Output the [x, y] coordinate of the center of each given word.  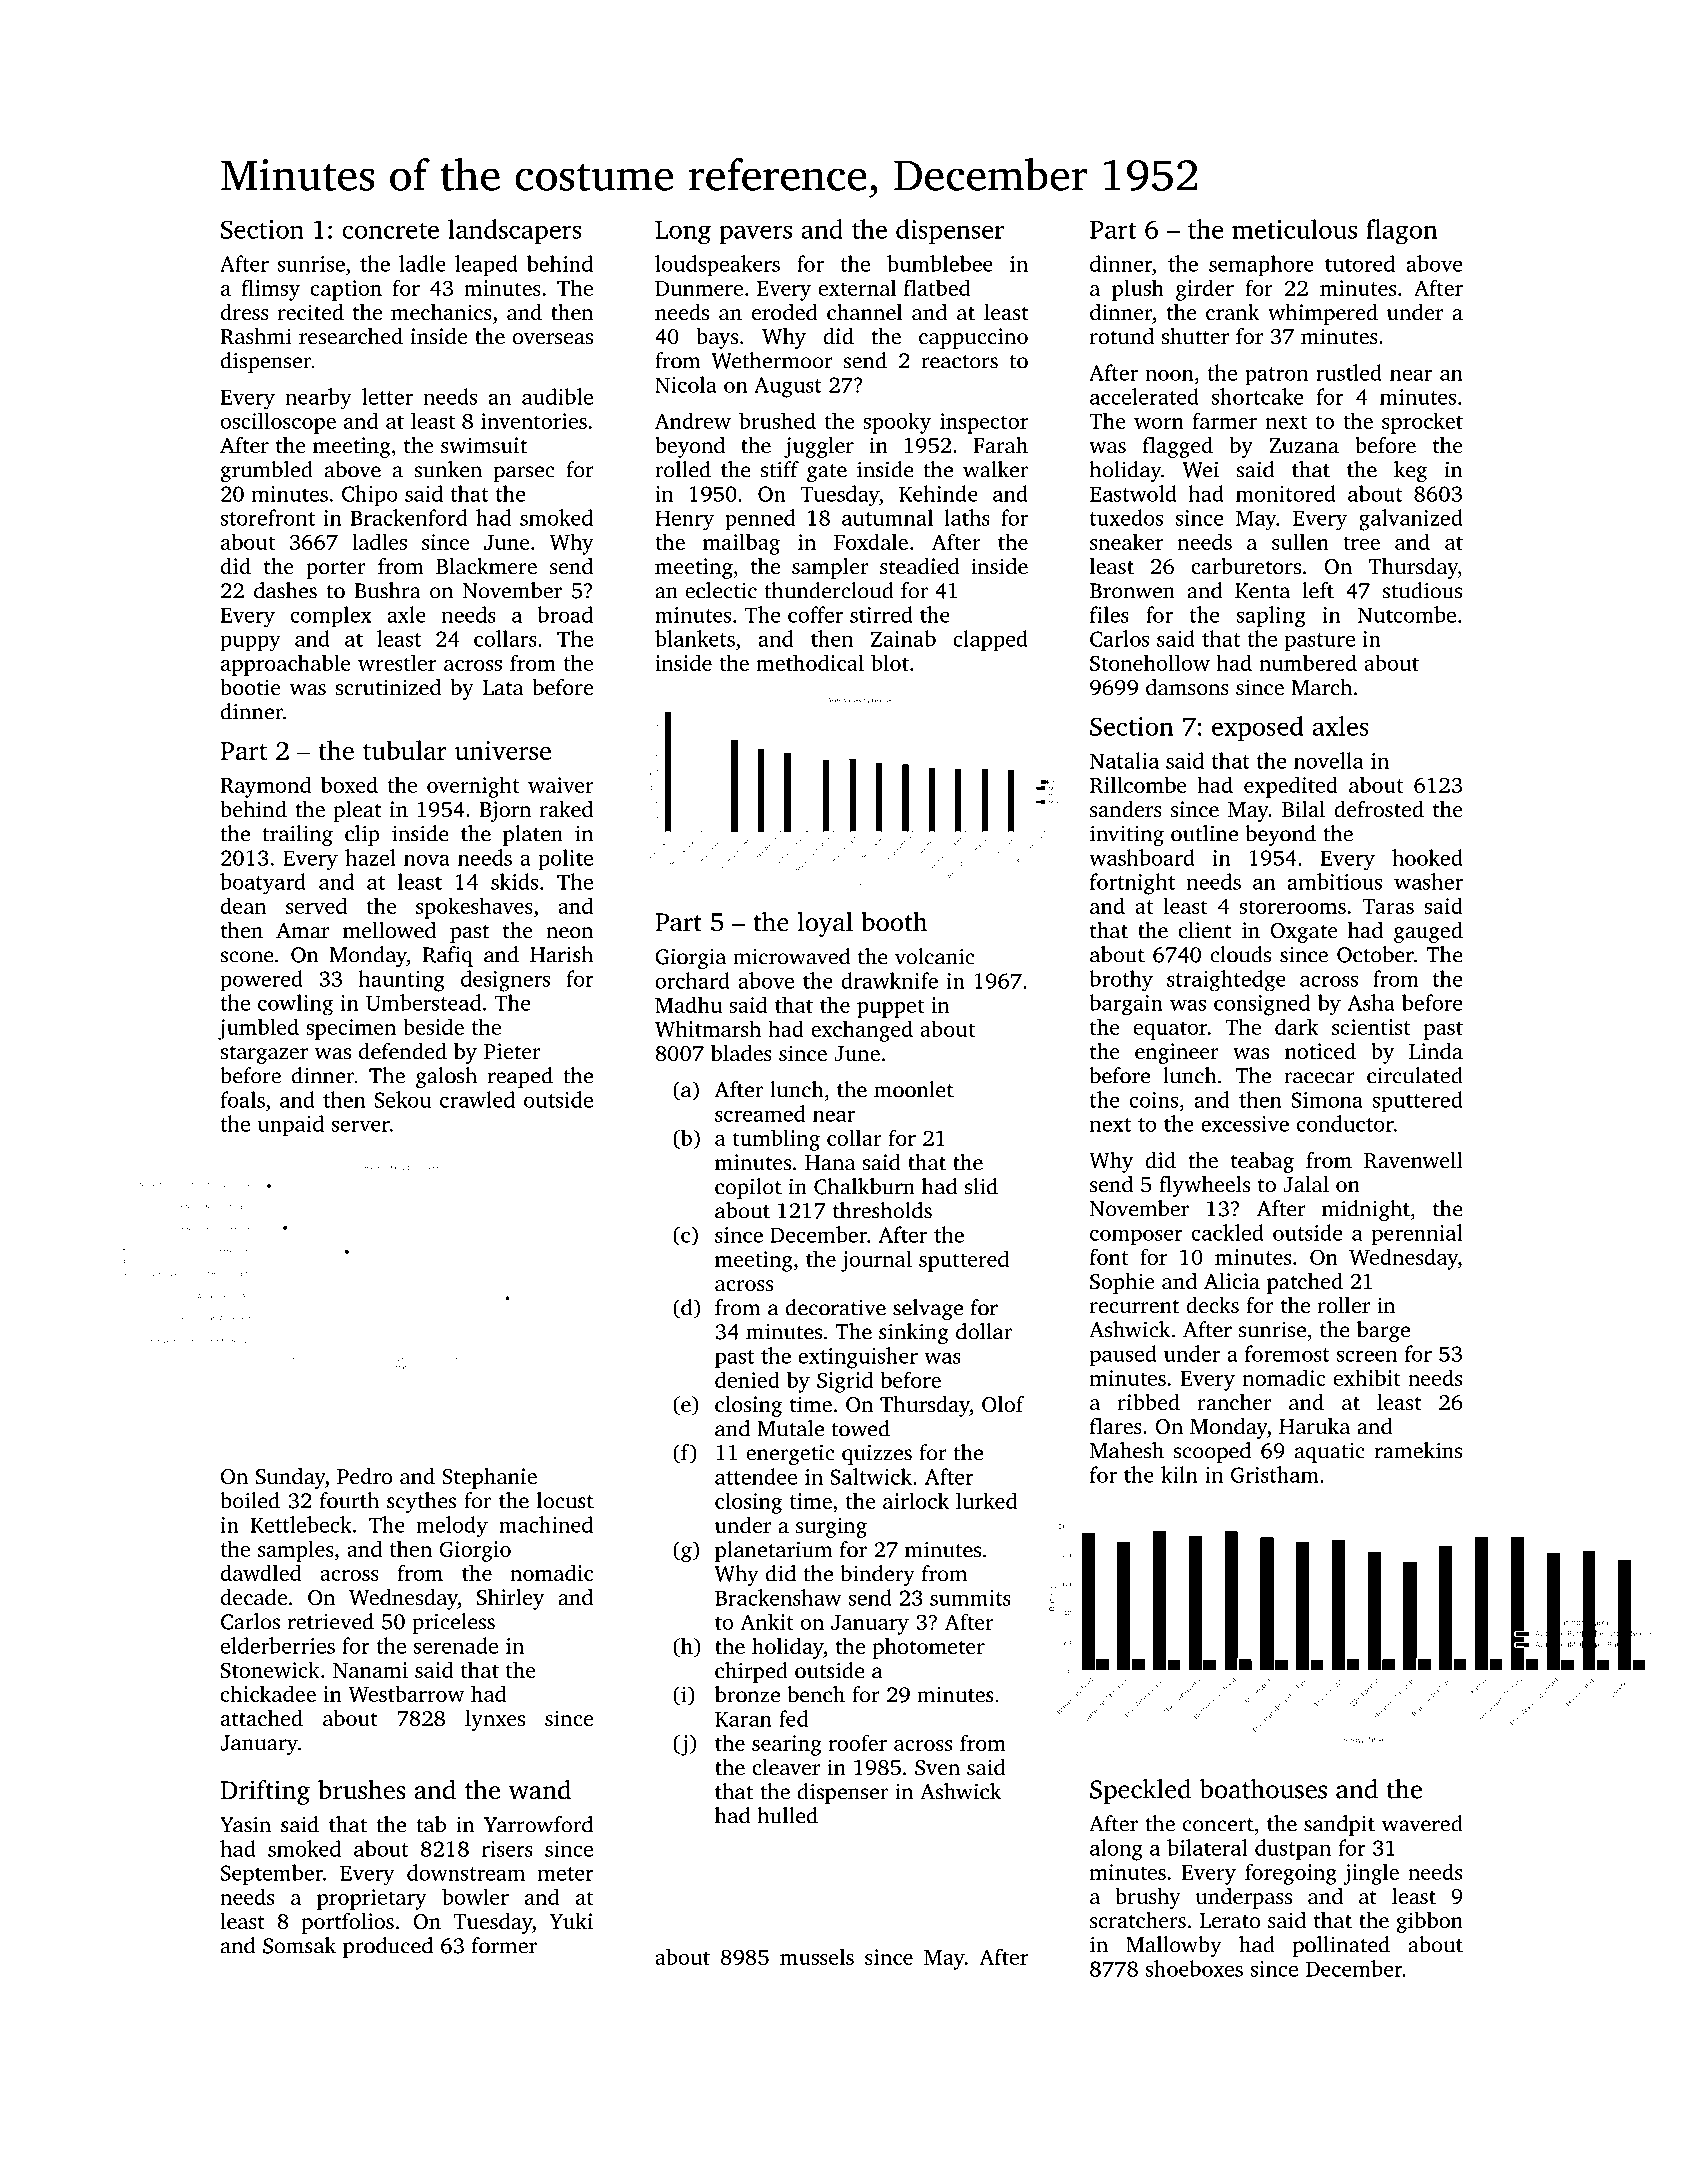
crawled [477, 1099]
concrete [390, 230]
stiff [780, 469]
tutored [1360, 263]
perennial [1417, 1235]
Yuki [571, 1921]
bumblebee [940, 263]
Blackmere [486, 566]
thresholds [882, 1210]
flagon [1401, 231]
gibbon [1430, 1922]
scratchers [1138, 1920]
